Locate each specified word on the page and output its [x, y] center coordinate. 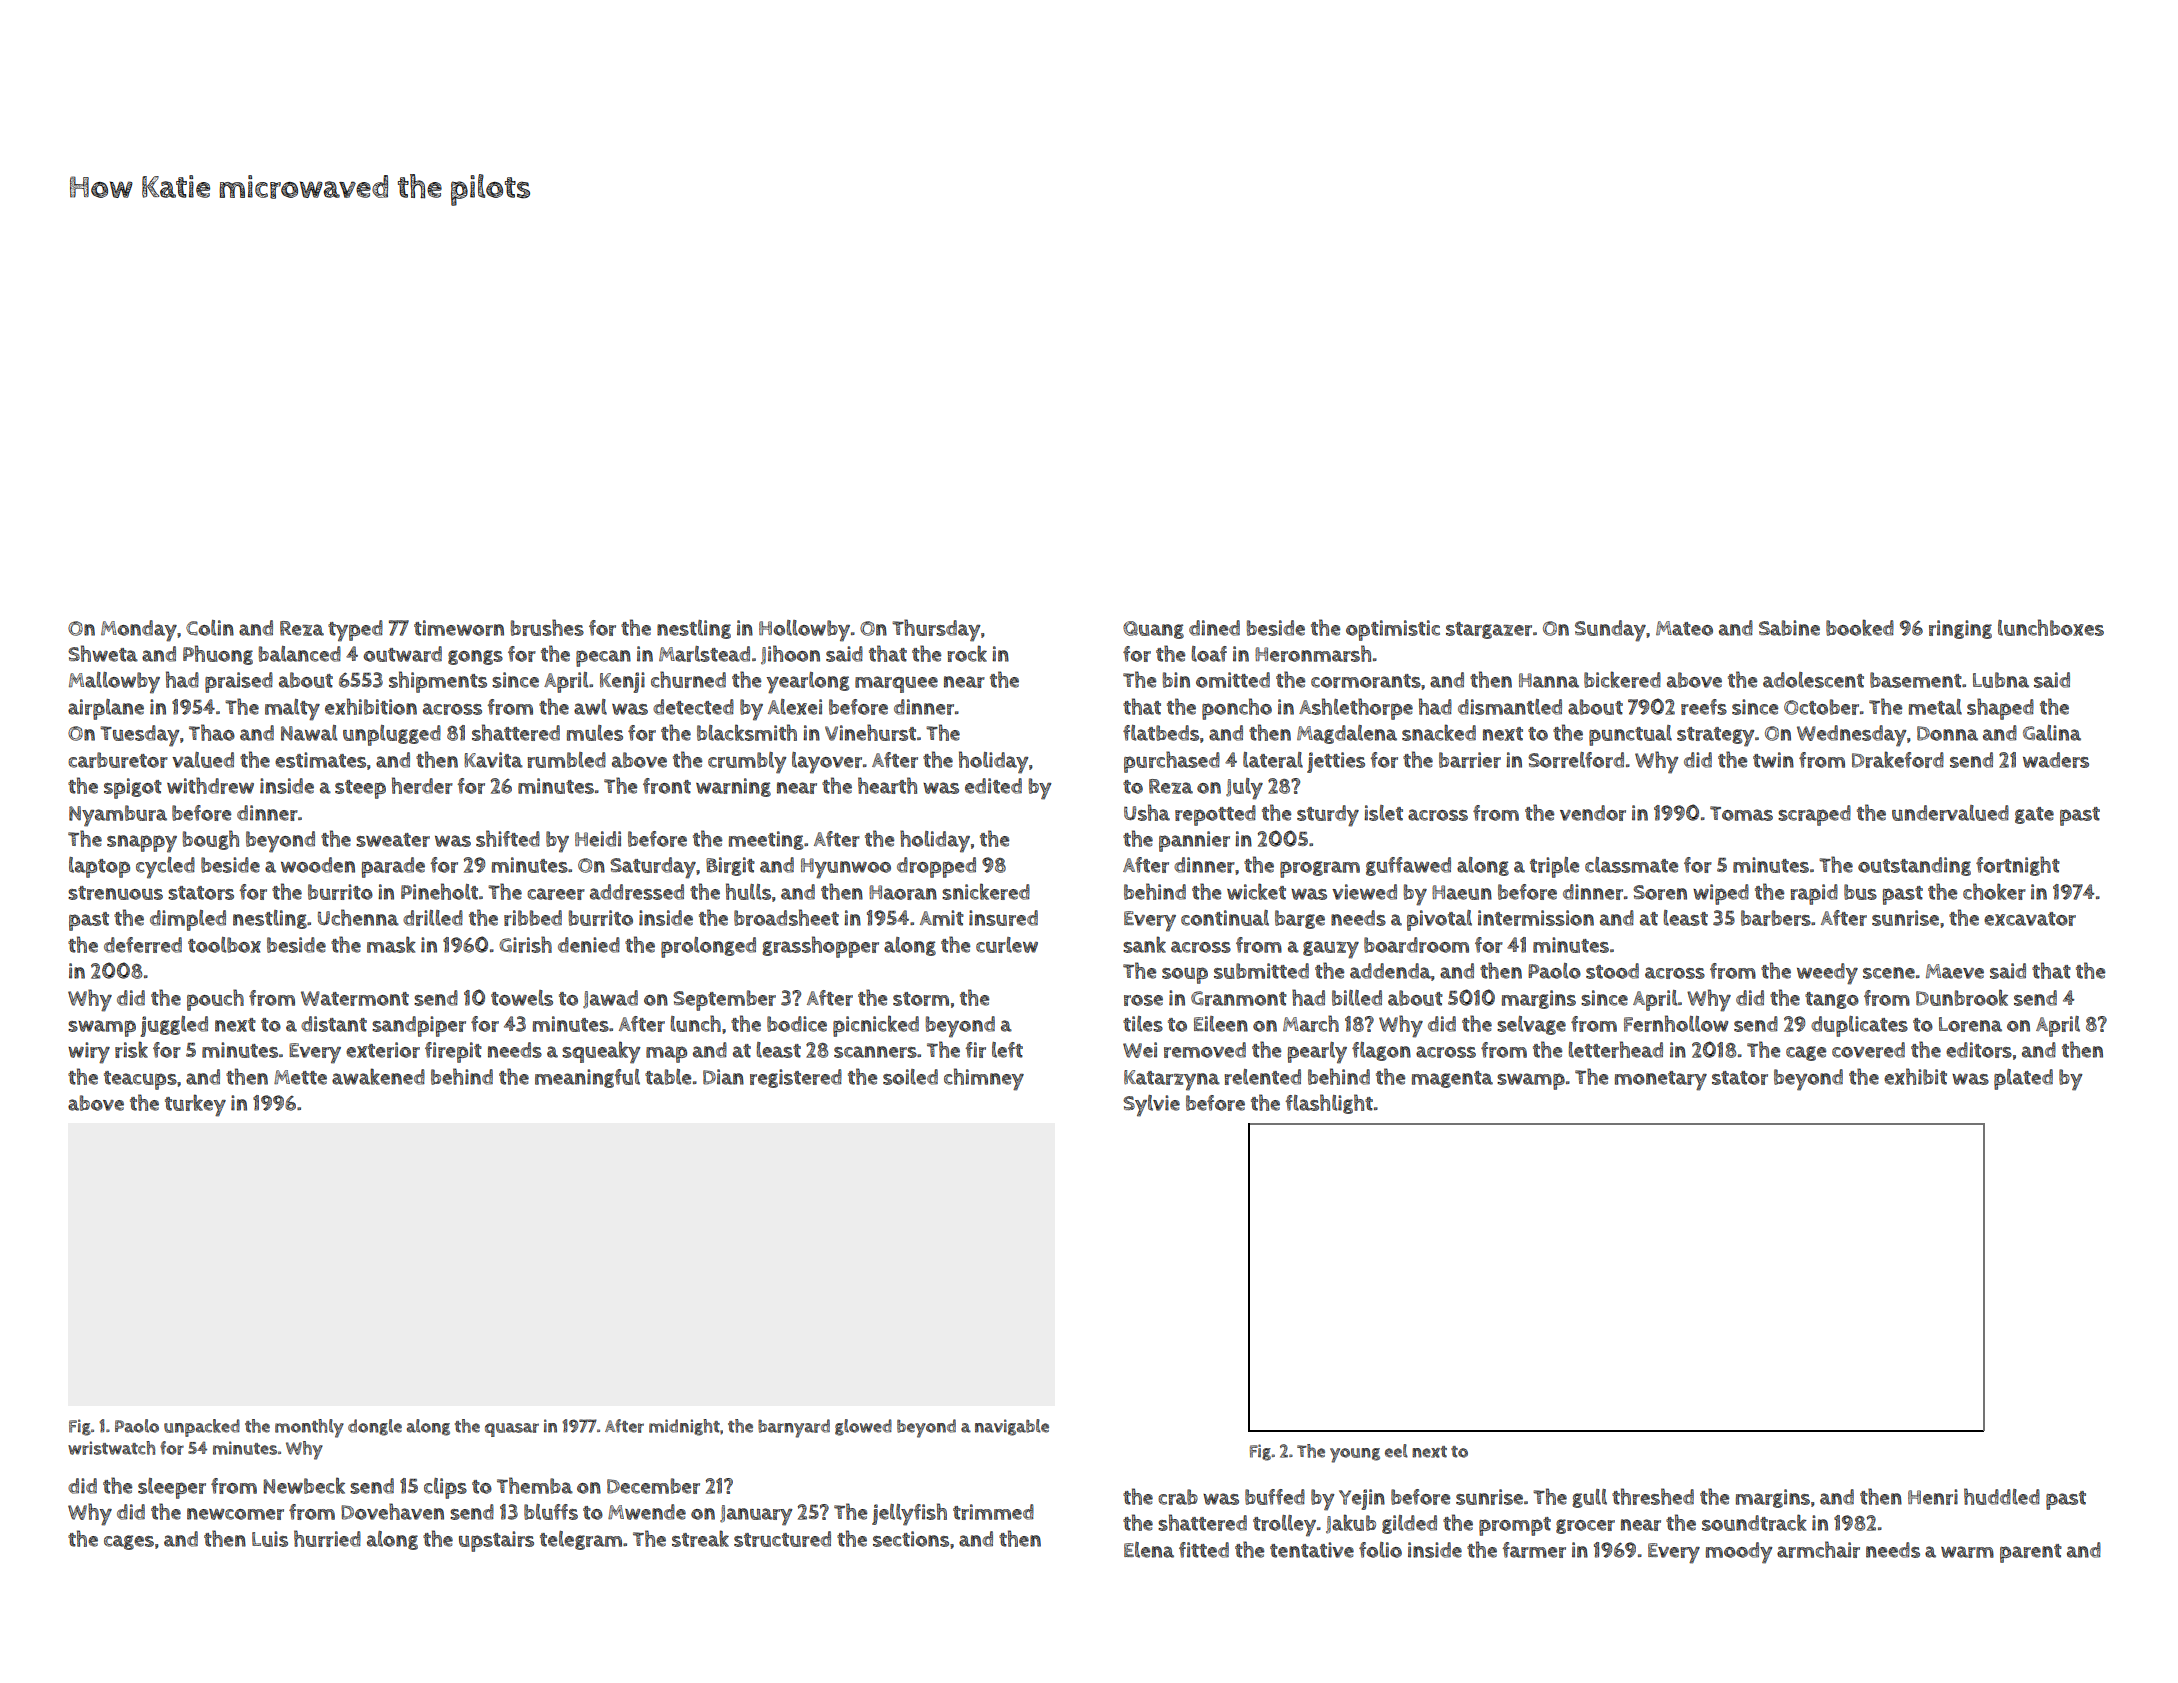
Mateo [1684, 628]
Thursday [936, 630]
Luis [270, 1539]
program [1320, 869]
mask [391, 944]
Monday [139, 631]
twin [1773, 760]
